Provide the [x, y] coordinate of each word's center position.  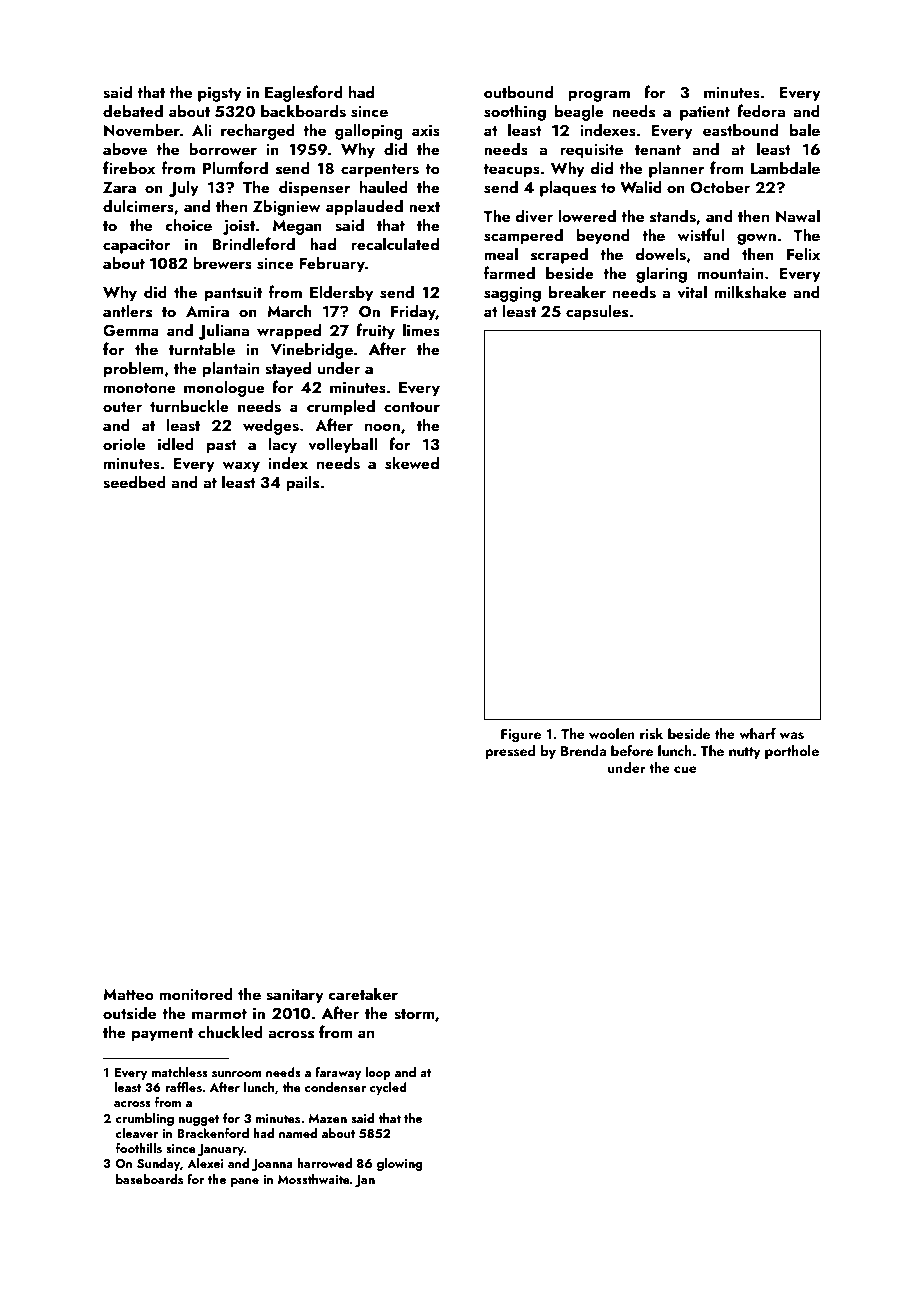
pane [245, 1182]
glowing [399, 1164]
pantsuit [233, 294]
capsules [597, 312]
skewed [412, 463]
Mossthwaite [314, 1179]
